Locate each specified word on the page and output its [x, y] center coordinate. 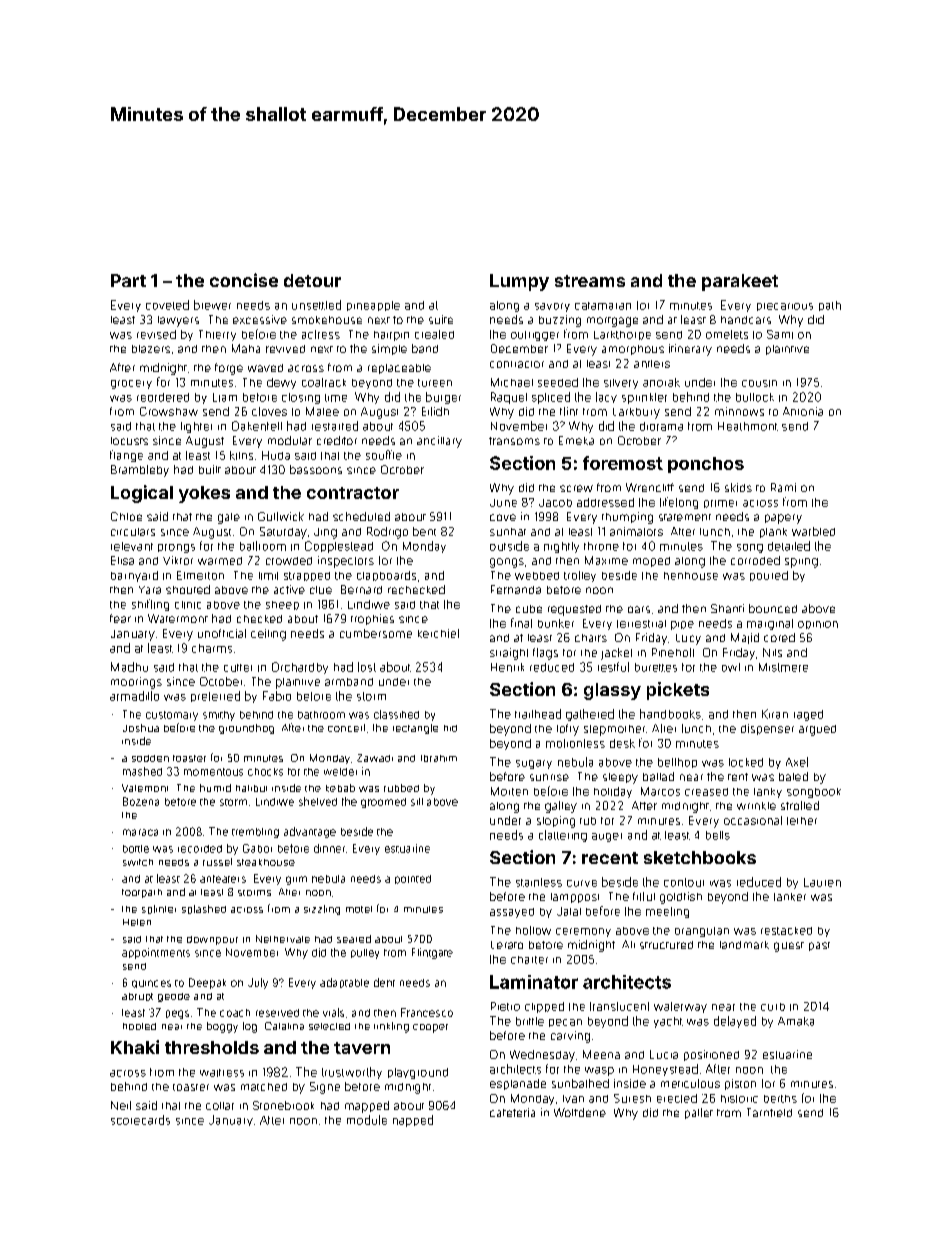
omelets [727, 334]
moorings [136, 683]
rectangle [415, 729]
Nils [772, 652]
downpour [212, 940]
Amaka [796, 1021]
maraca [140, 832]
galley [561, 807]
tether [802, 821]
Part [128, 280]
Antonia [803, 411]
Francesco [427, 1012]
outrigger [535, 336]
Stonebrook [283, 1105]
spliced [551, 398]
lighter [196, 427]
